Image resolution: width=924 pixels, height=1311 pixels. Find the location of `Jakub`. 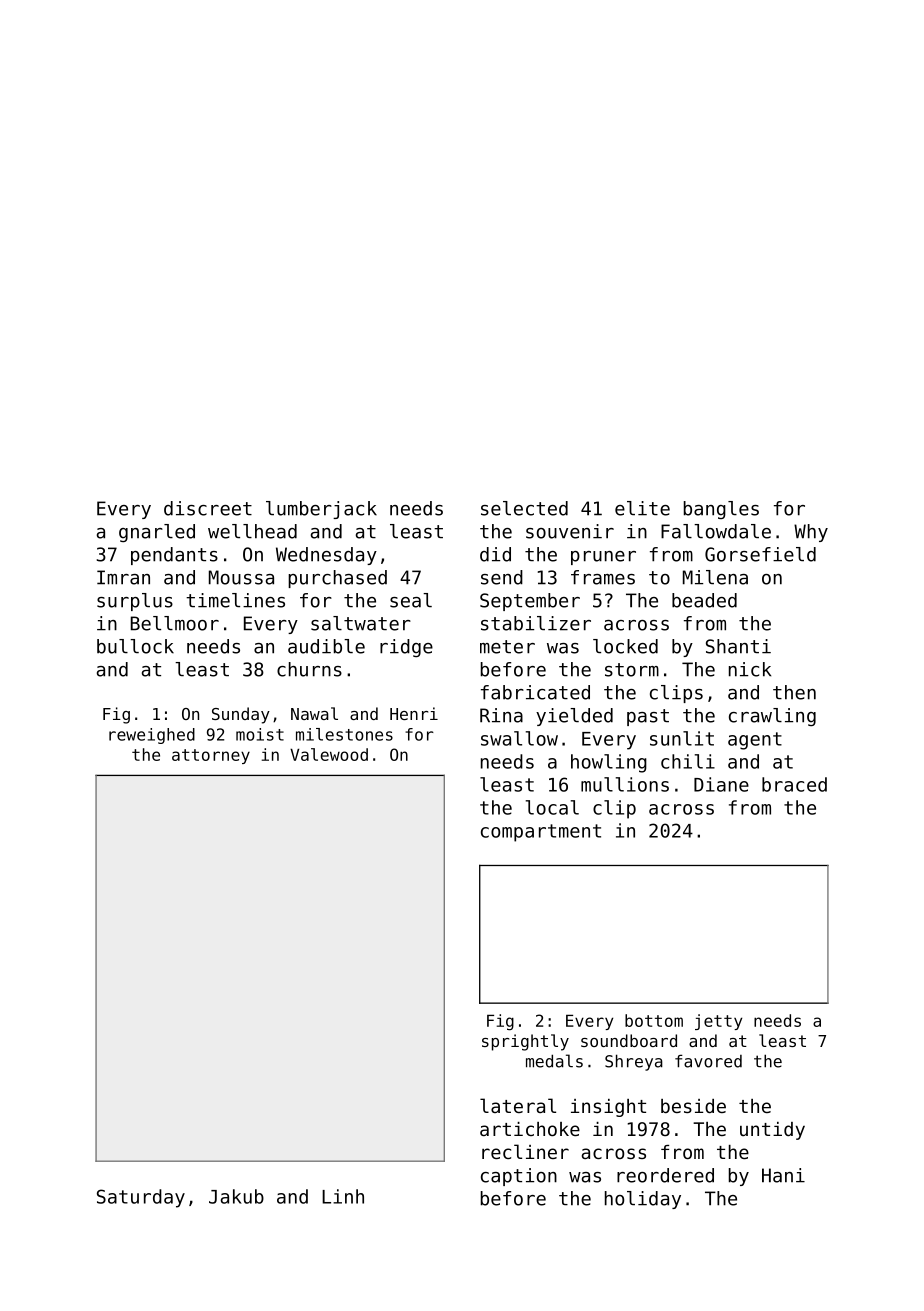

Jakub is located at coordinates (236, 1196).
